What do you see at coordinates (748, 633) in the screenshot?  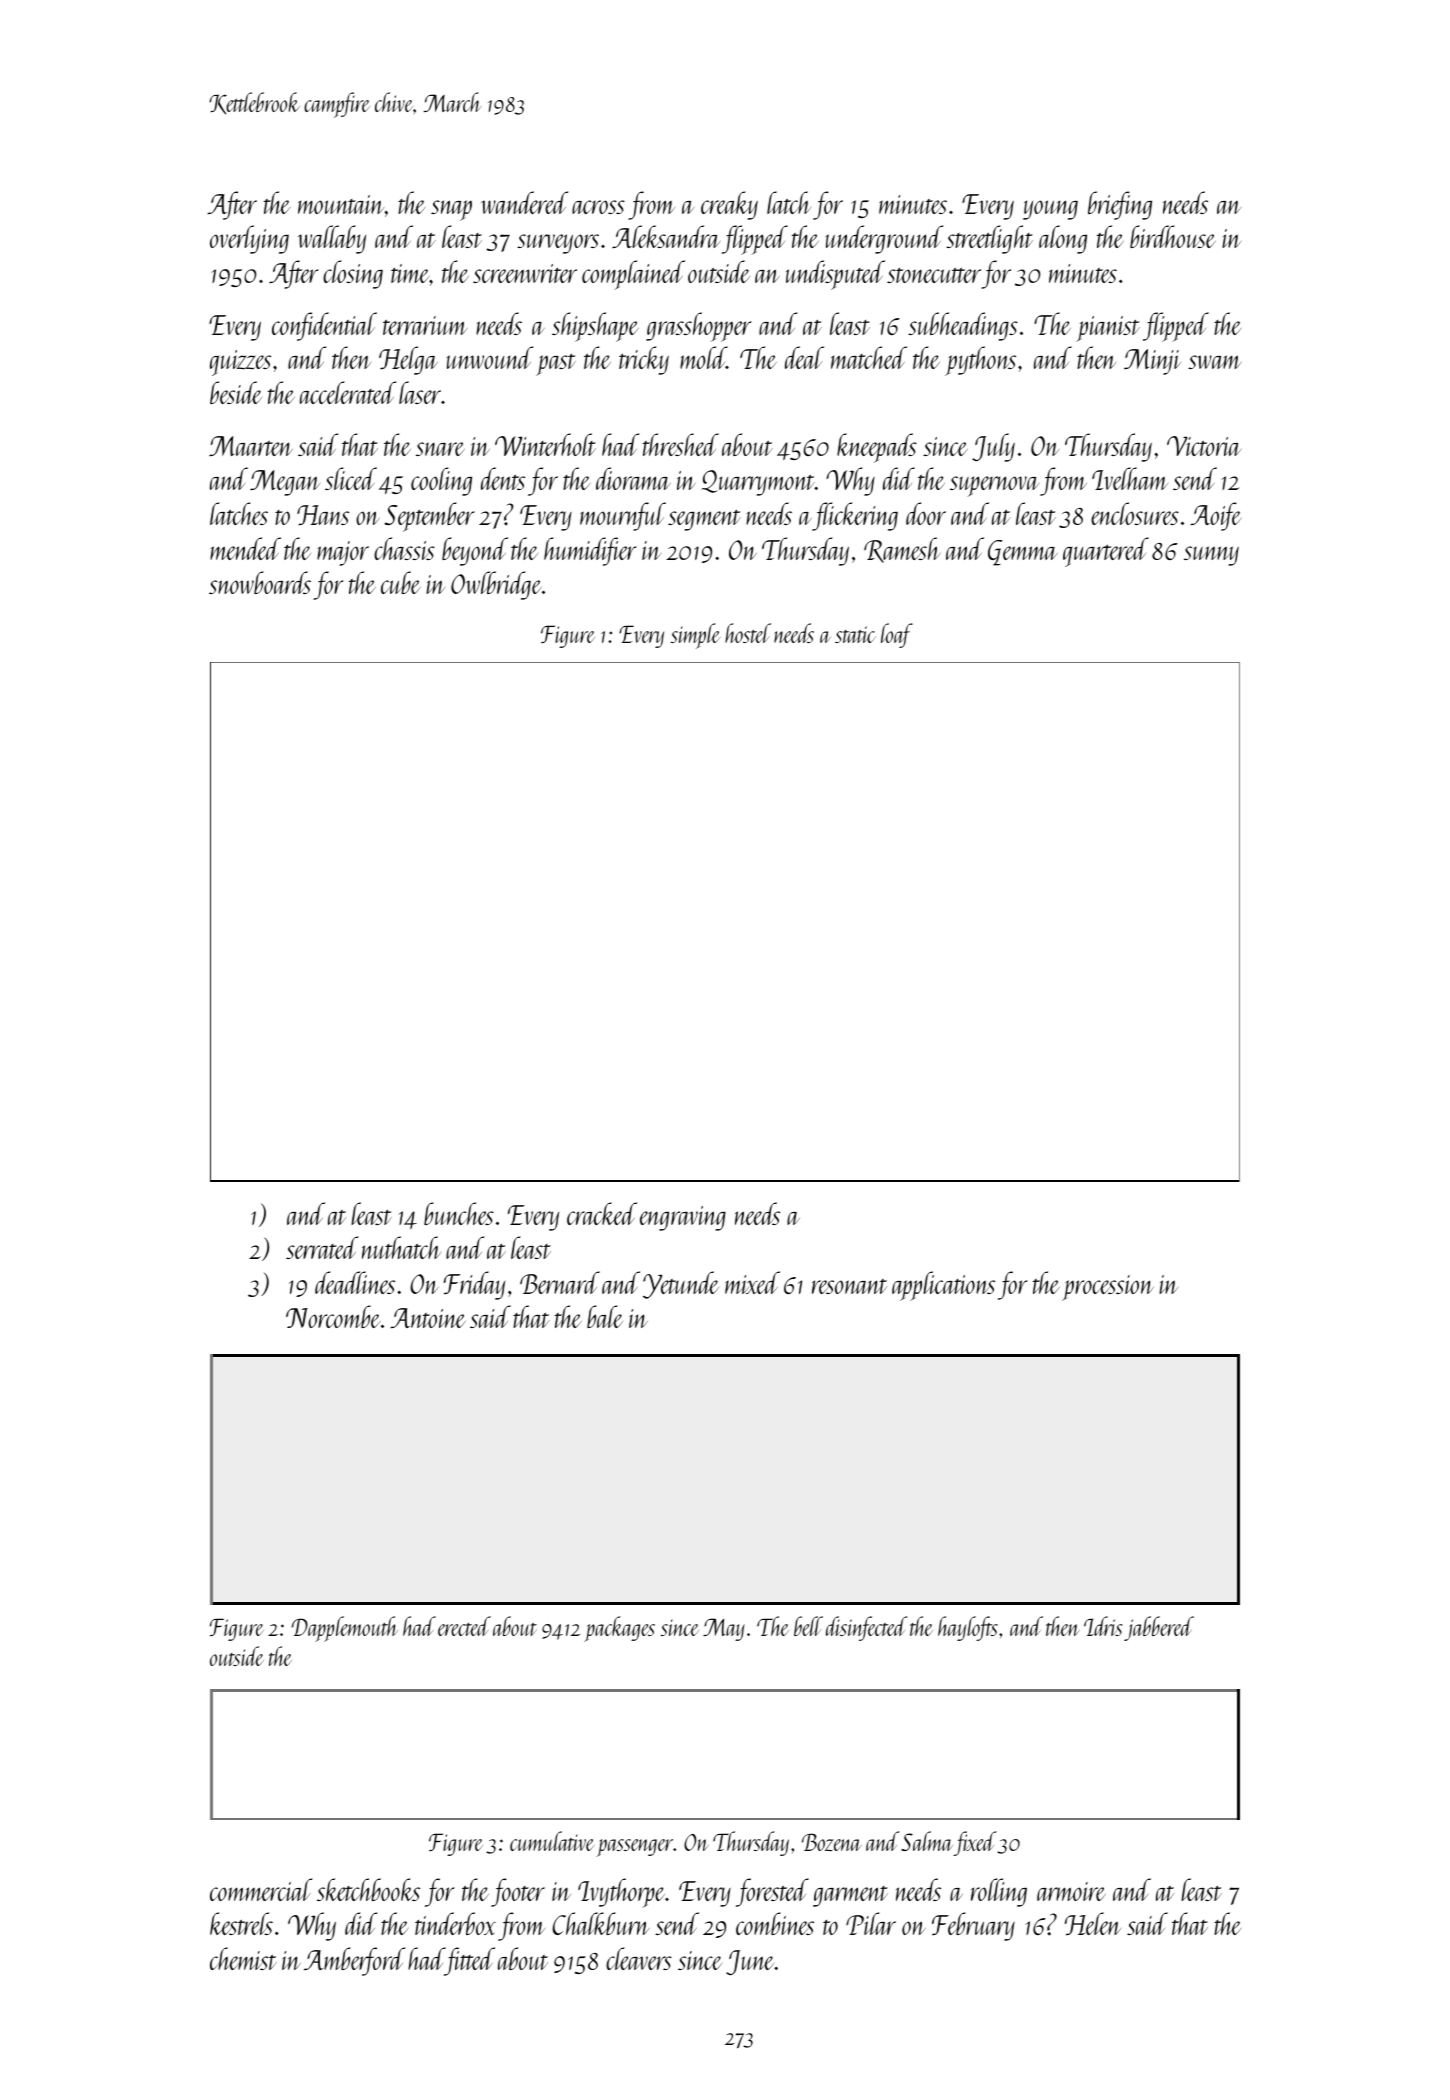 I see `hostel` at bounding box center [748, 633].
